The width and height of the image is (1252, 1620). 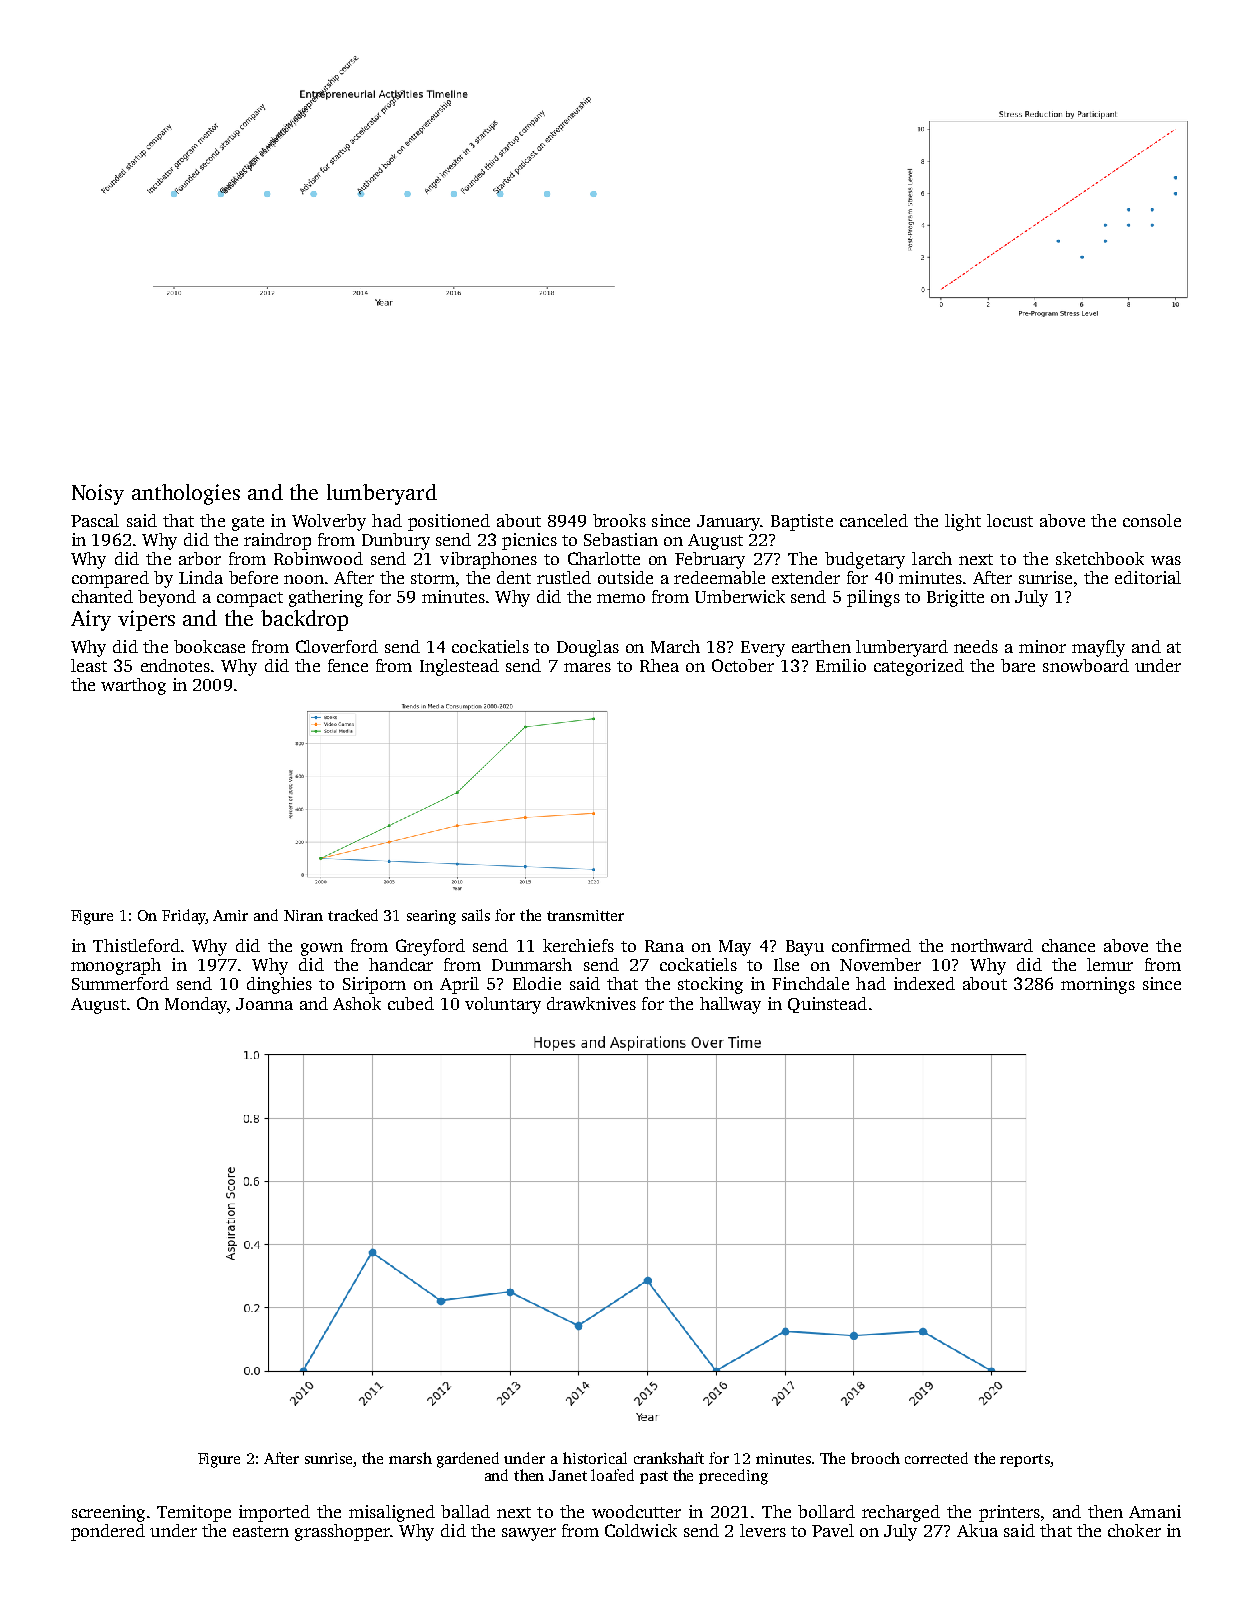 I want to click on preceding, so click(x=733, y=1477).
